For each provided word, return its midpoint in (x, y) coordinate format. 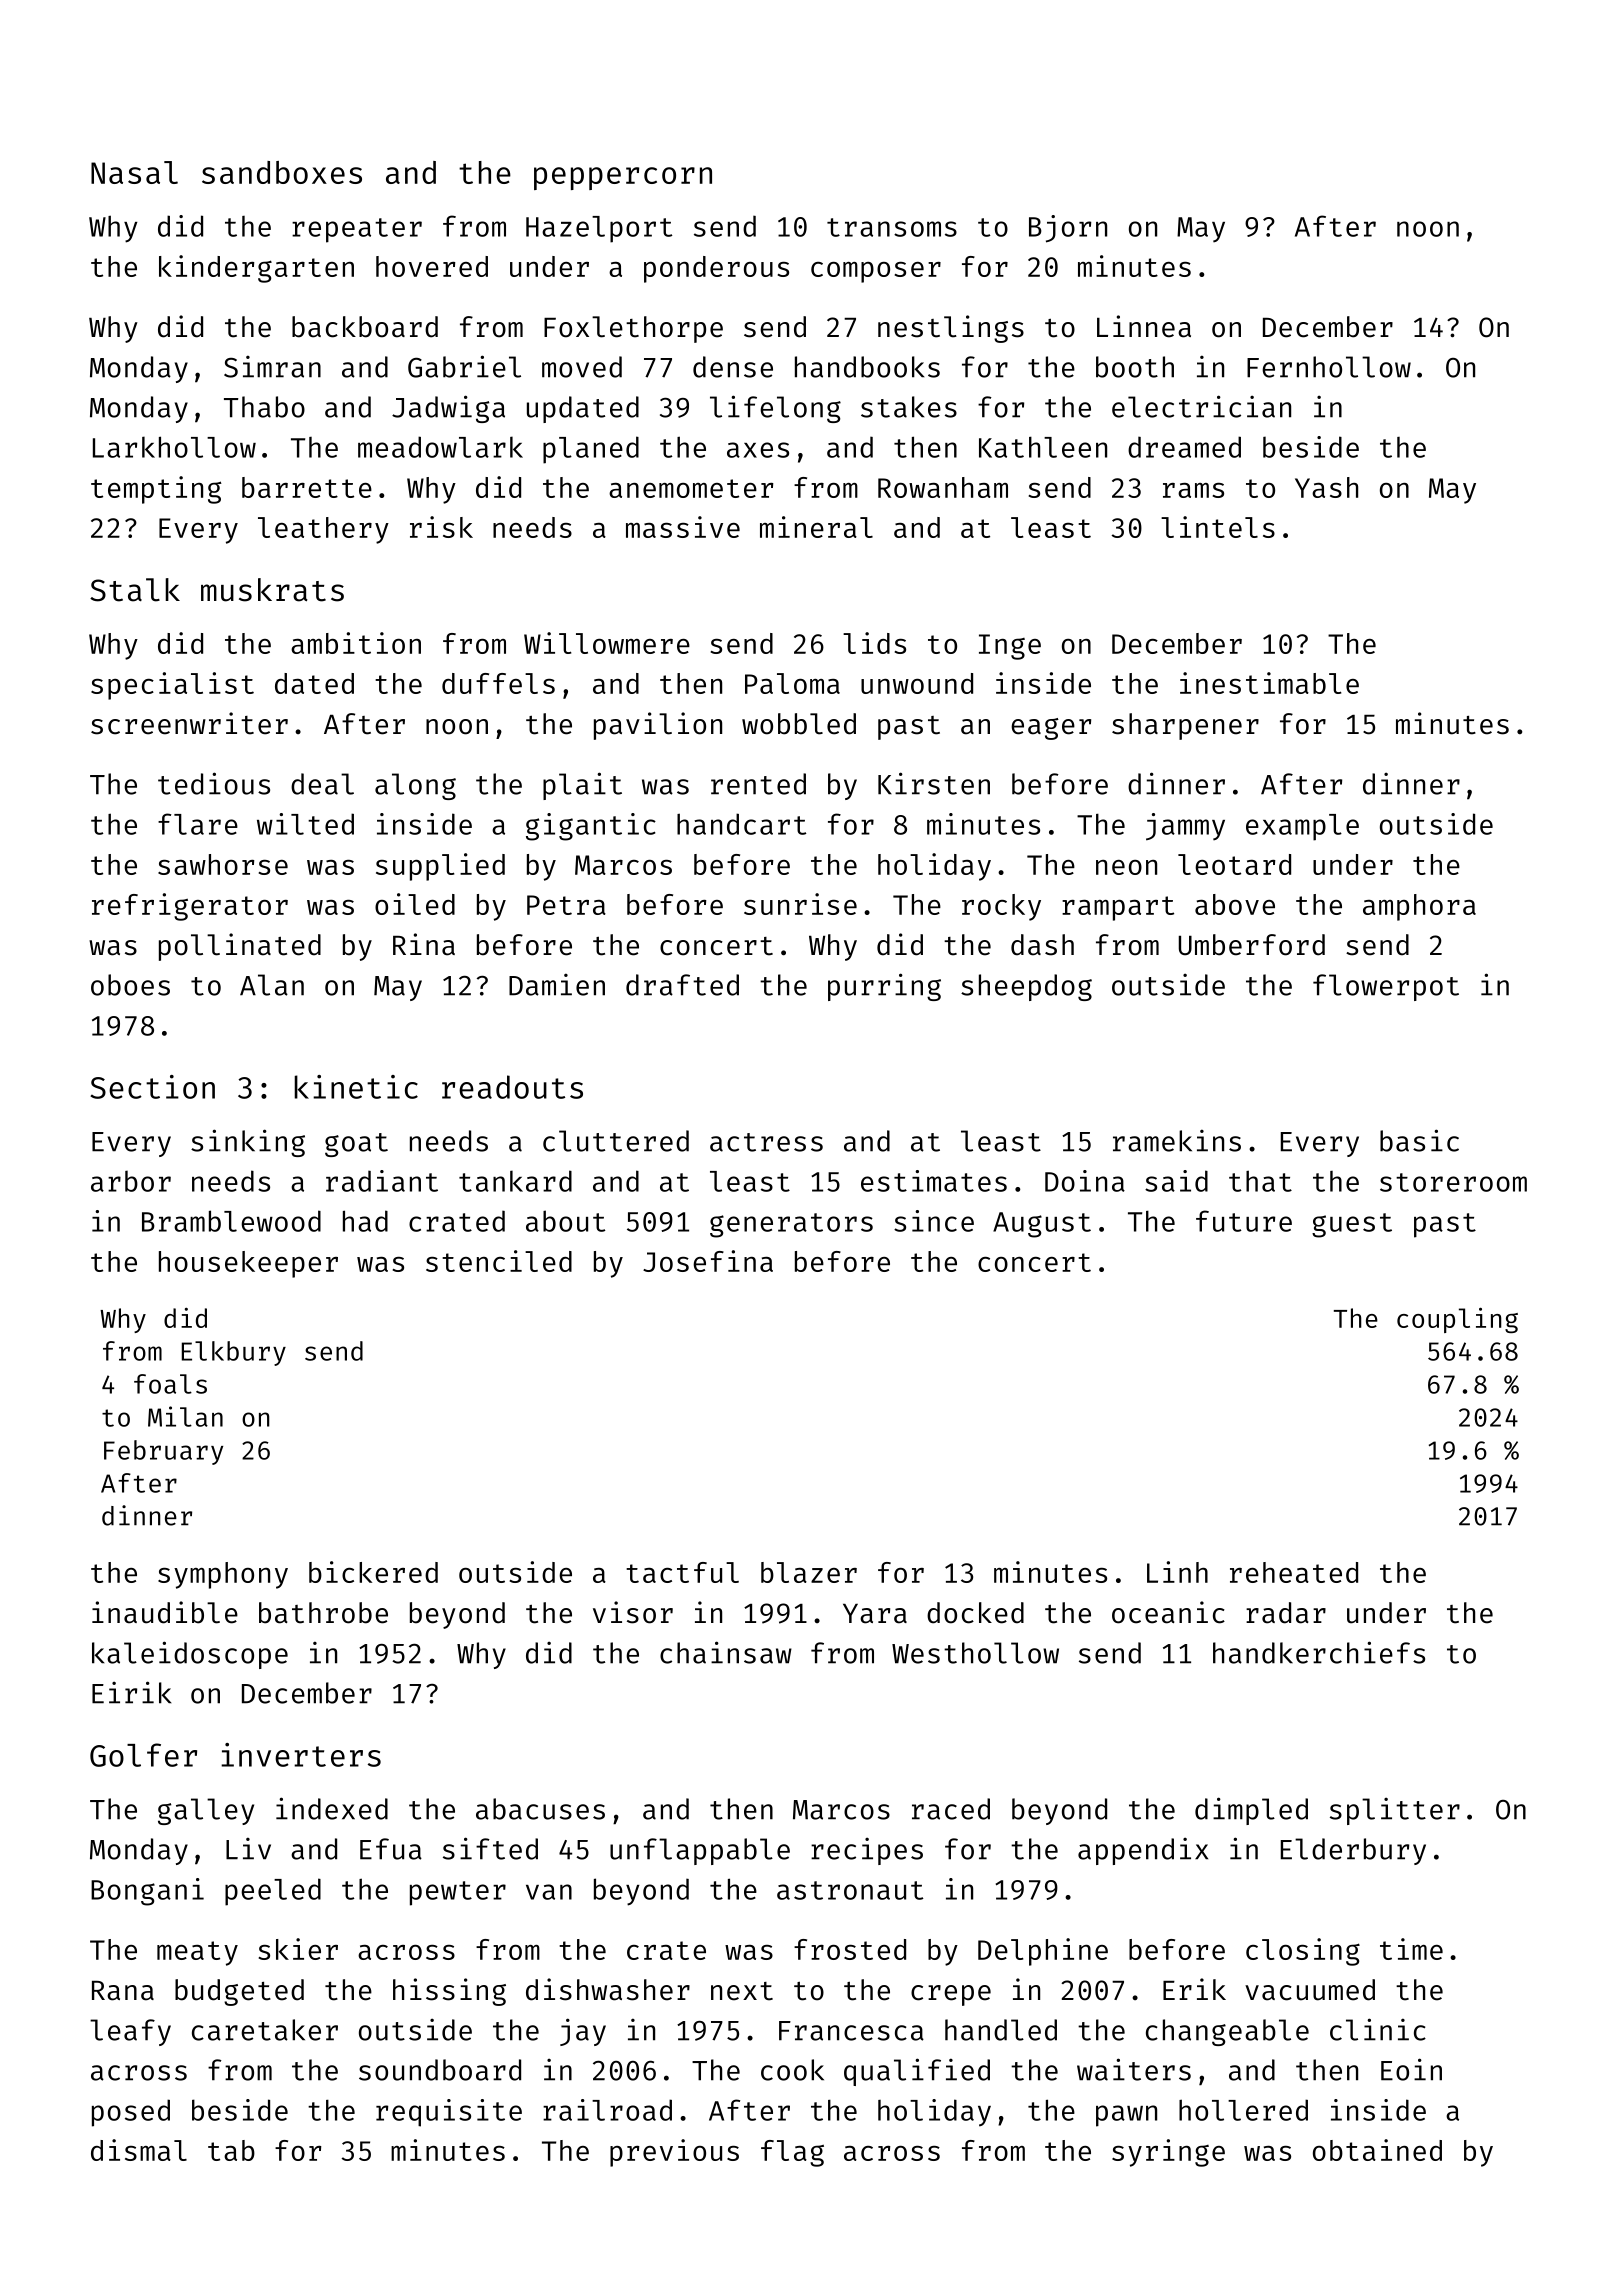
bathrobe (323, 1613)
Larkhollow (174, 447)
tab (231, 2150)
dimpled (1251, 1811)
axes (758, 450)
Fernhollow (1329, 367)
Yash (1326, 487)
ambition (356, 643)
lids (874, 643)
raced (951, 1809)
